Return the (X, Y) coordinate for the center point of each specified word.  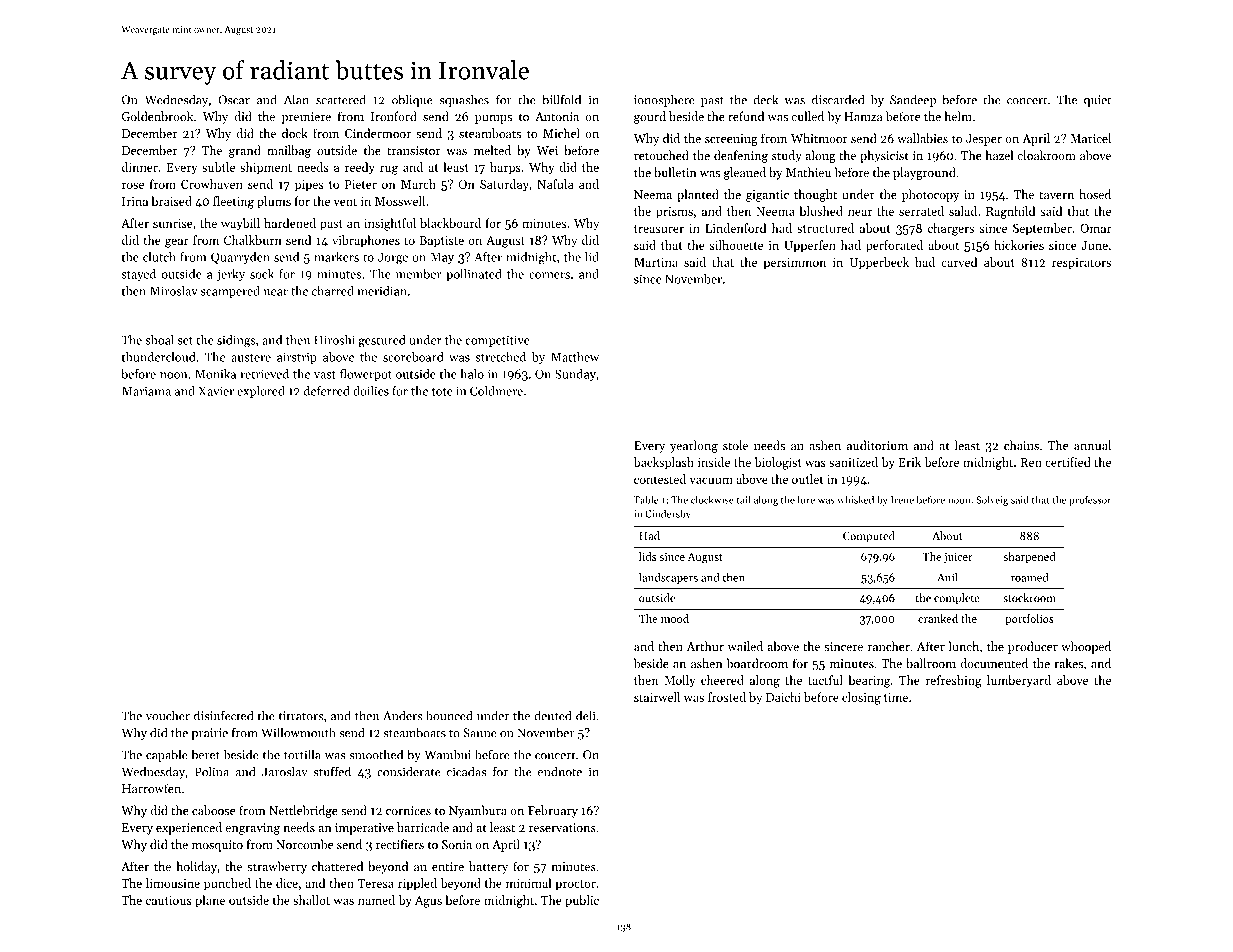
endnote (560, 771)
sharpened (1029, 557)
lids (648, 556)
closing (861, 698)
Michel (561, 133)
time (896, 697)
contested (660, 479)
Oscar (234, 100)
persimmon (795, 264)
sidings (236, 341)
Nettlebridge (303, 811)
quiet (1097, 101)
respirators (1081, 264)
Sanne (480, 733)
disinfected (223, 715)
